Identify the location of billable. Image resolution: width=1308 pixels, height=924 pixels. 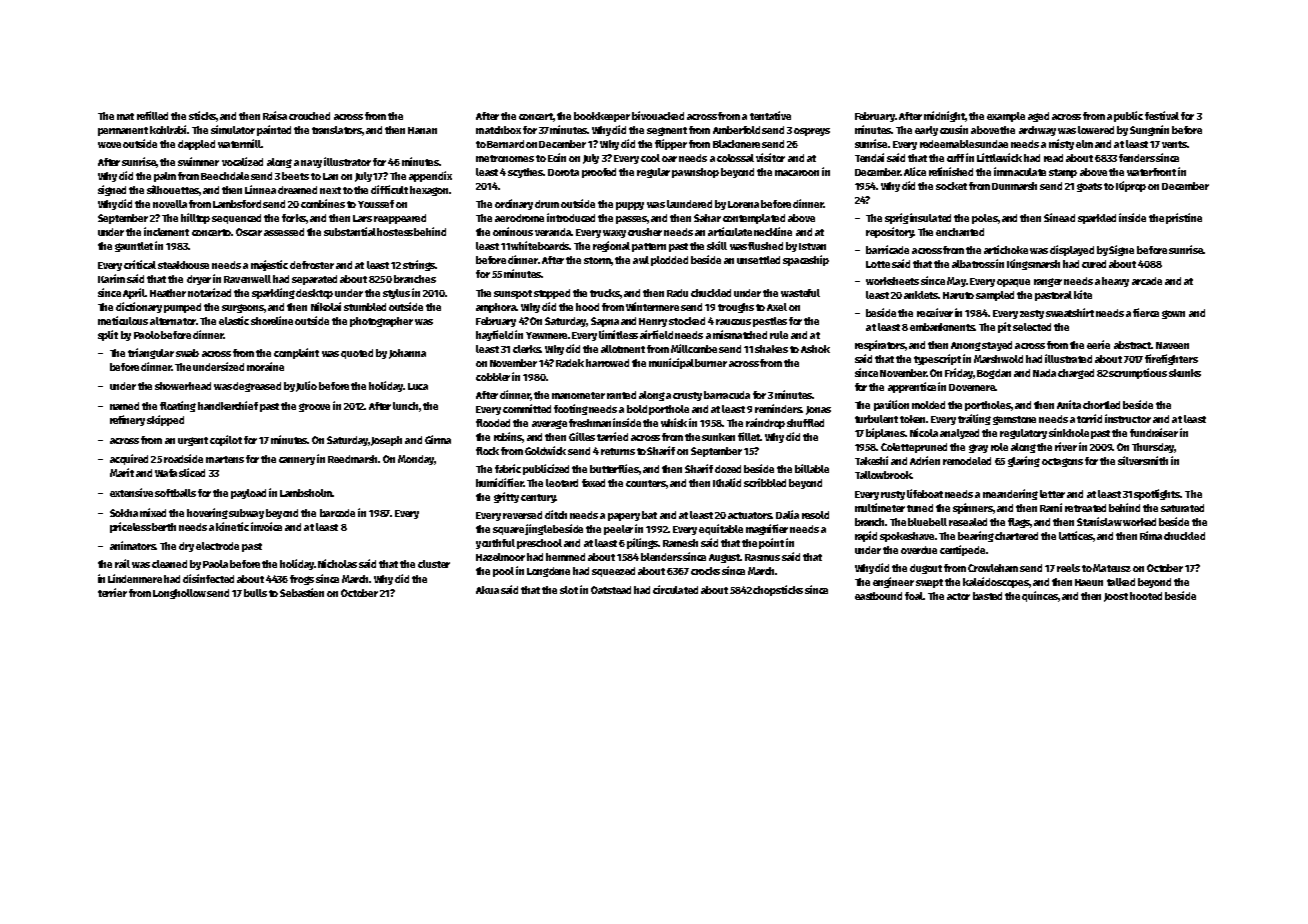
(812, 468).
